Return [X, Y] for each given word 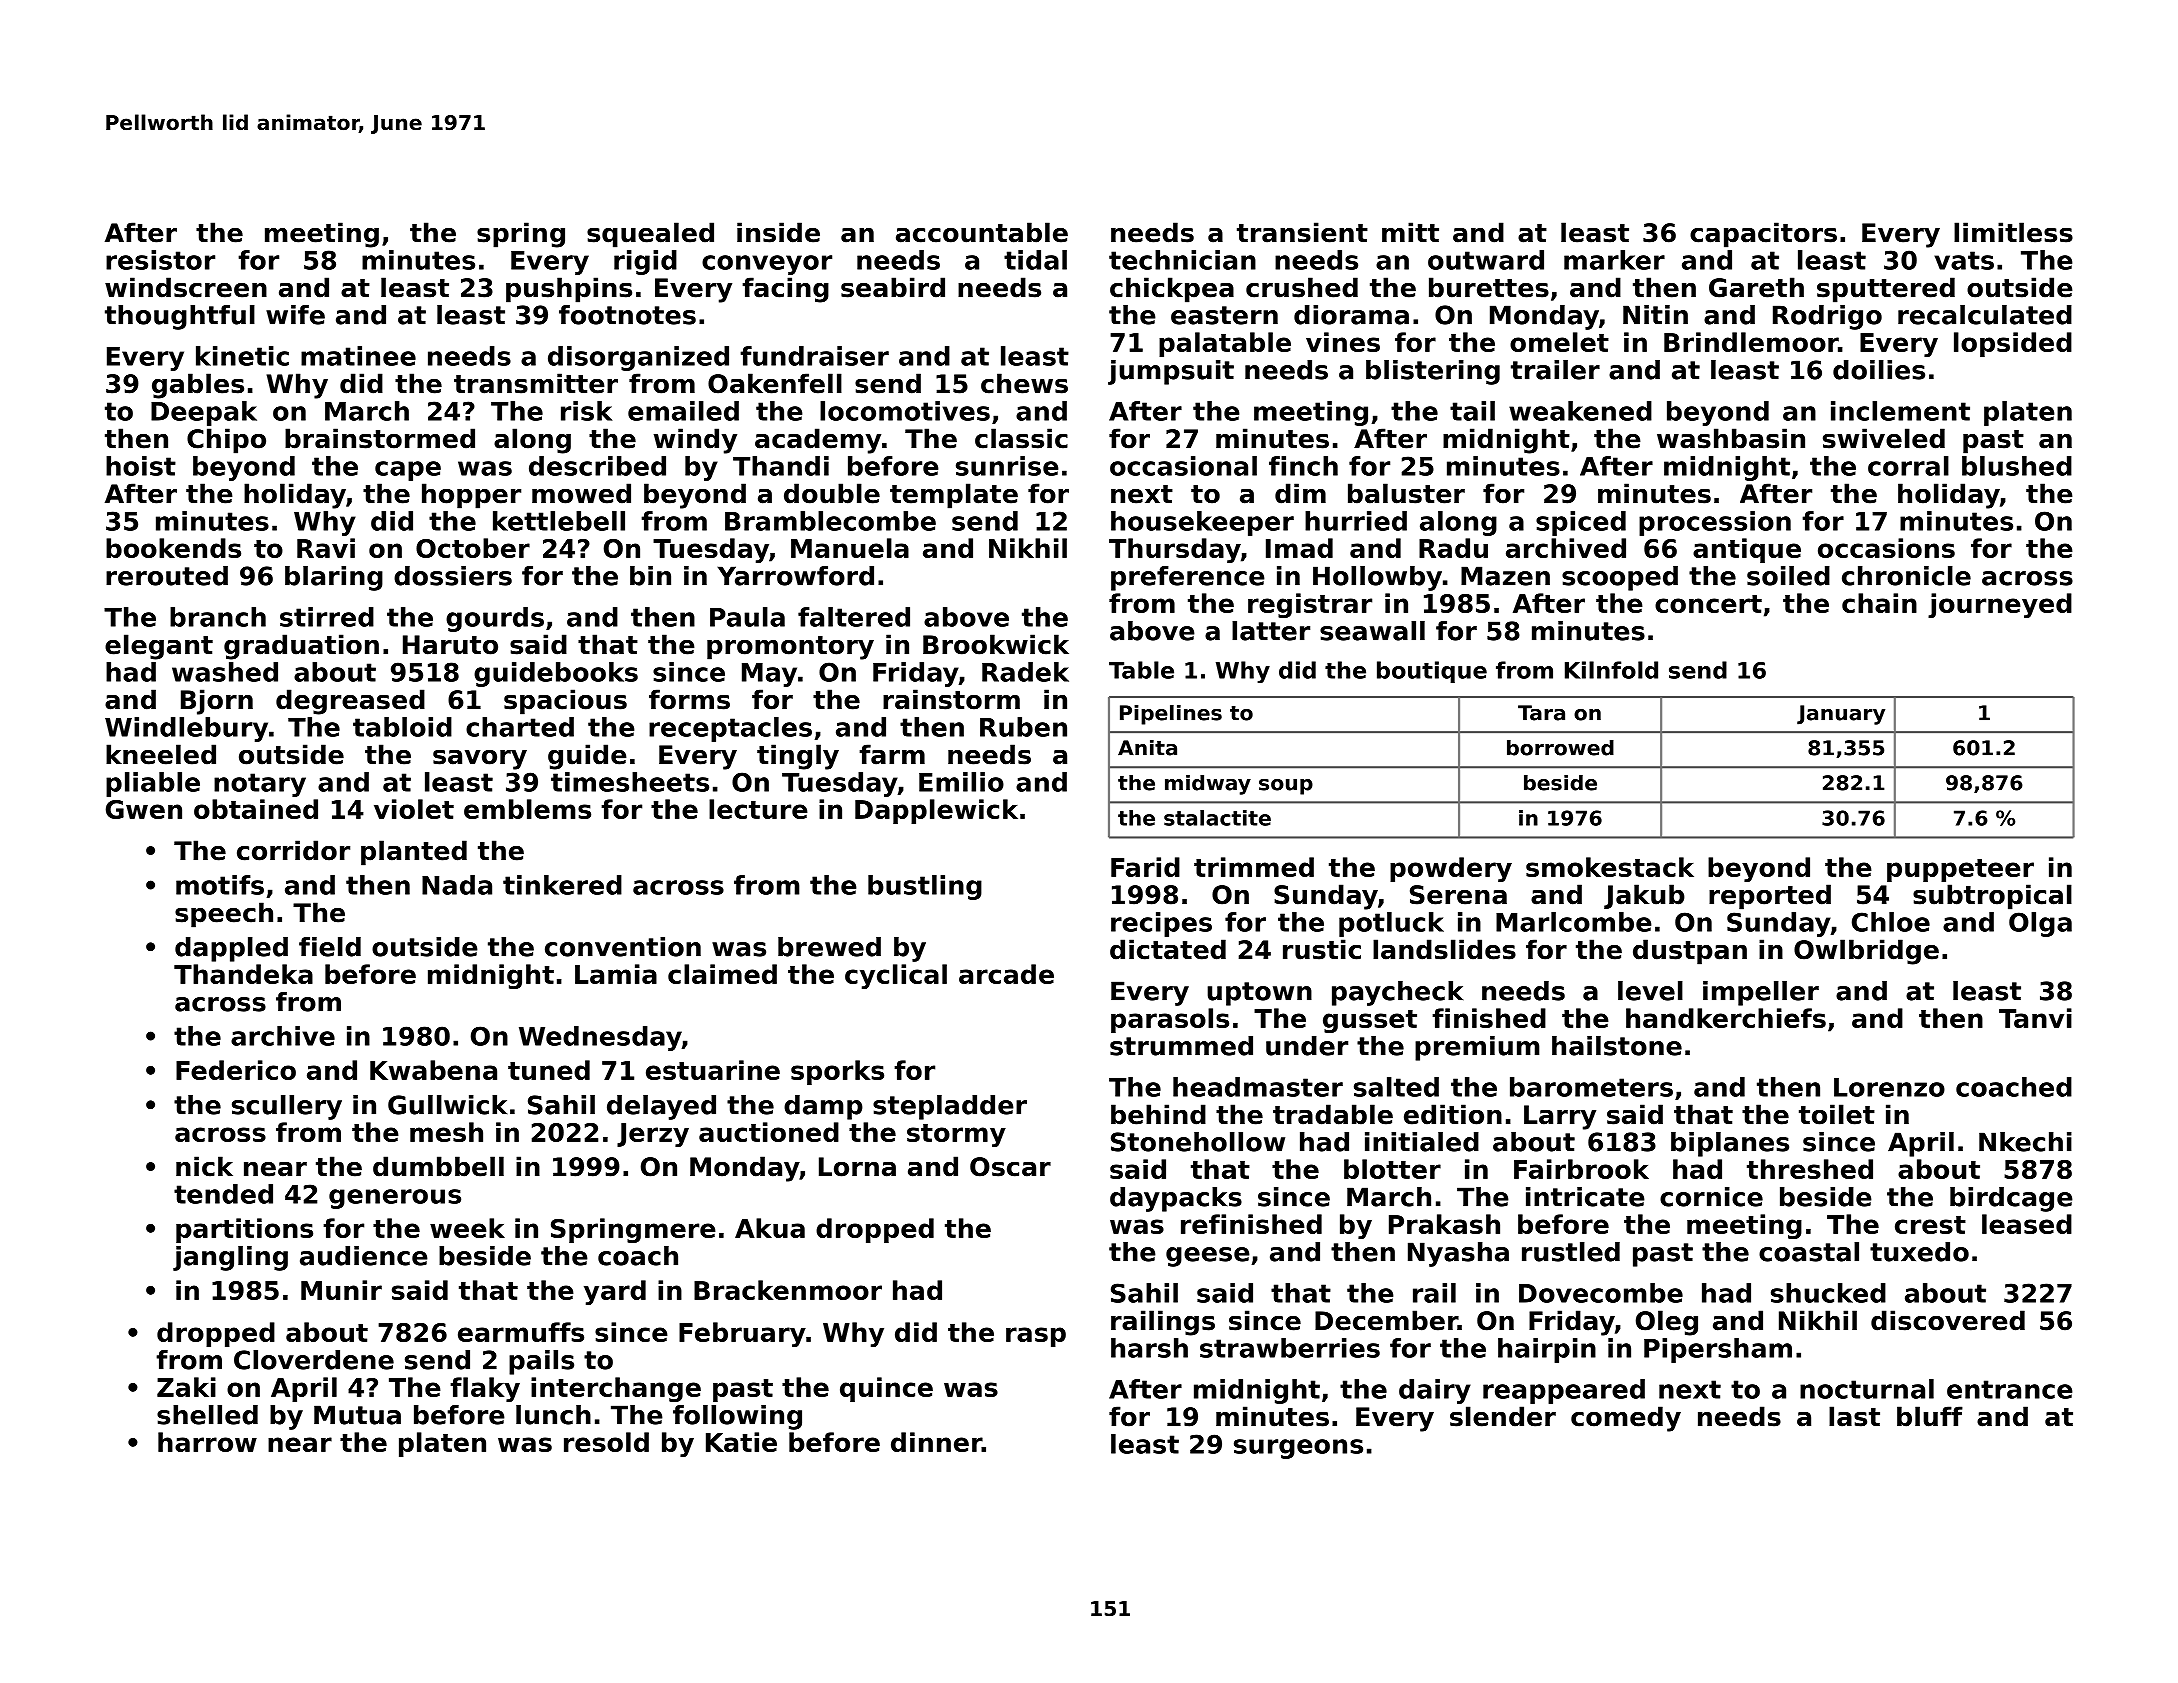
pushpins [569, 290]
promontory [790, 648]
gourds [495, 619]
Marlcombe [1574, 922]
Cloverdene [314, 1360]
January [1841, 715]
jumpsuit [1171, 372]
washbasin [1731, 438]
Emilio [961, 782]
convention [623, 947]
